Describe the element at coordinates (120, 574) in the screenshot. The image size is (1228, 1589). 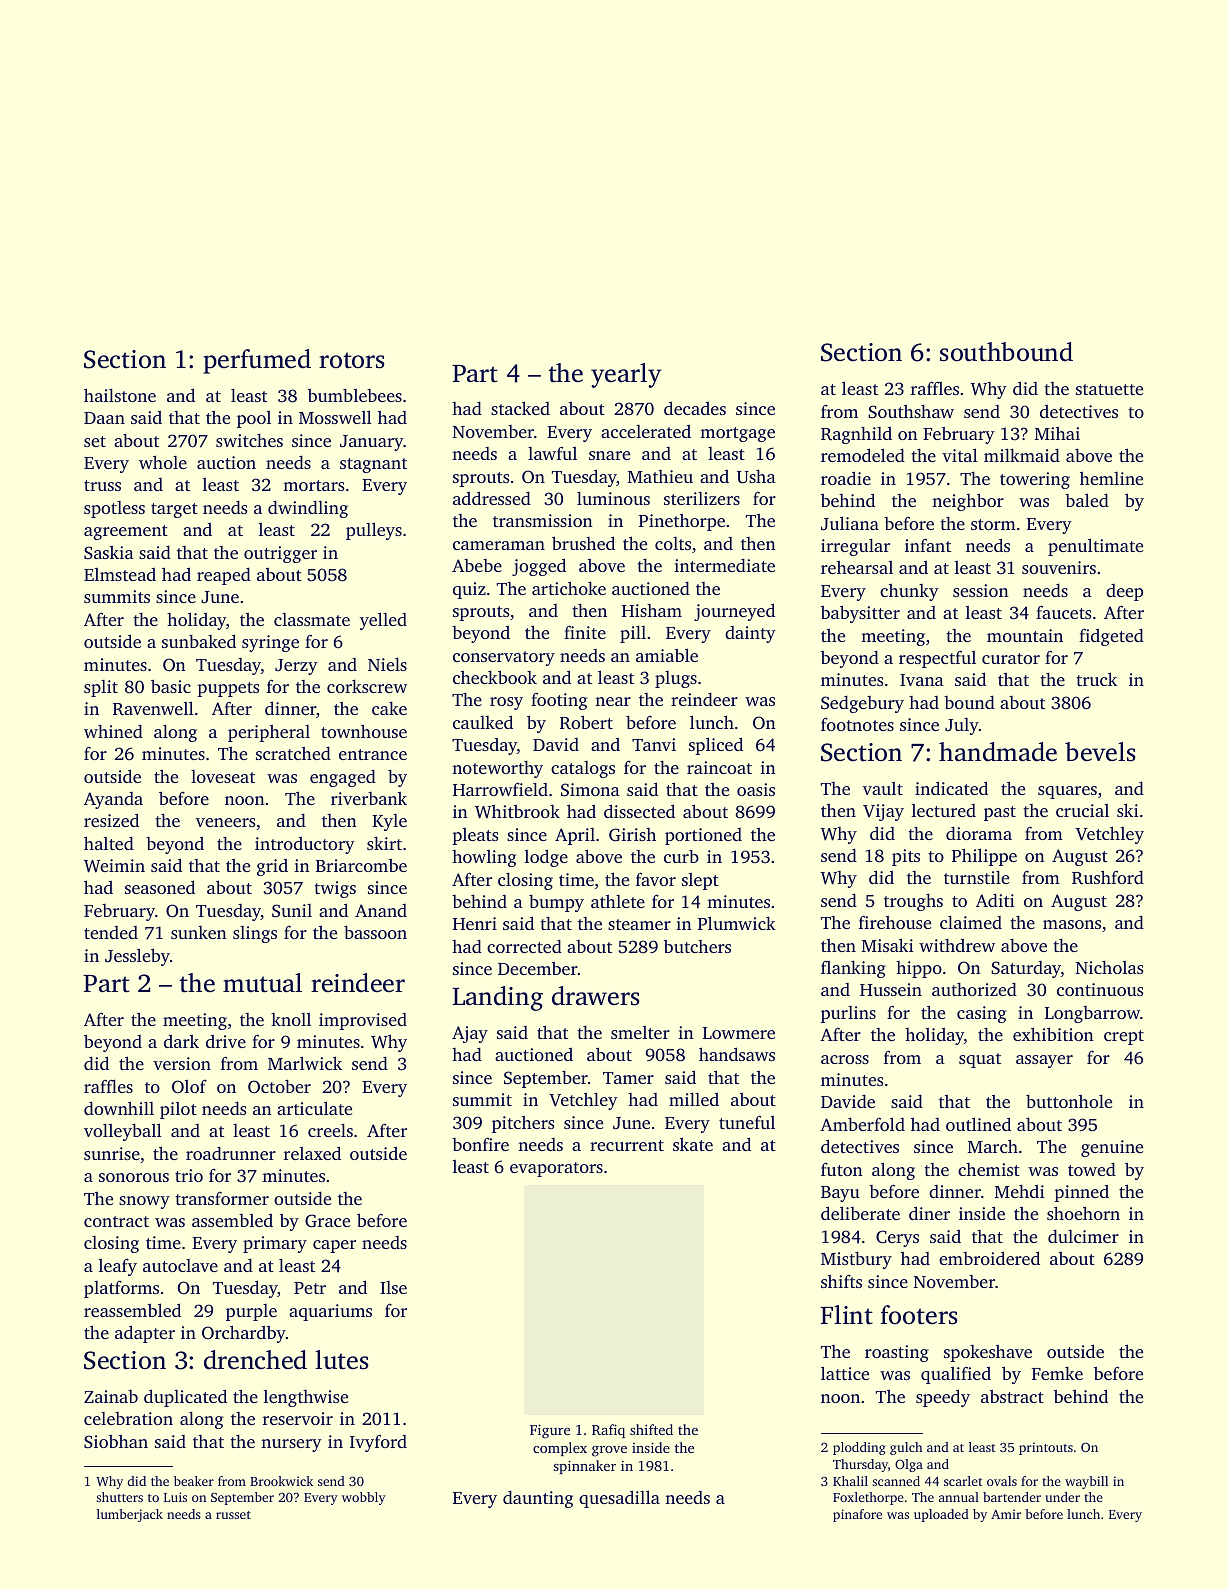
I see `Elmstead` at that location.
